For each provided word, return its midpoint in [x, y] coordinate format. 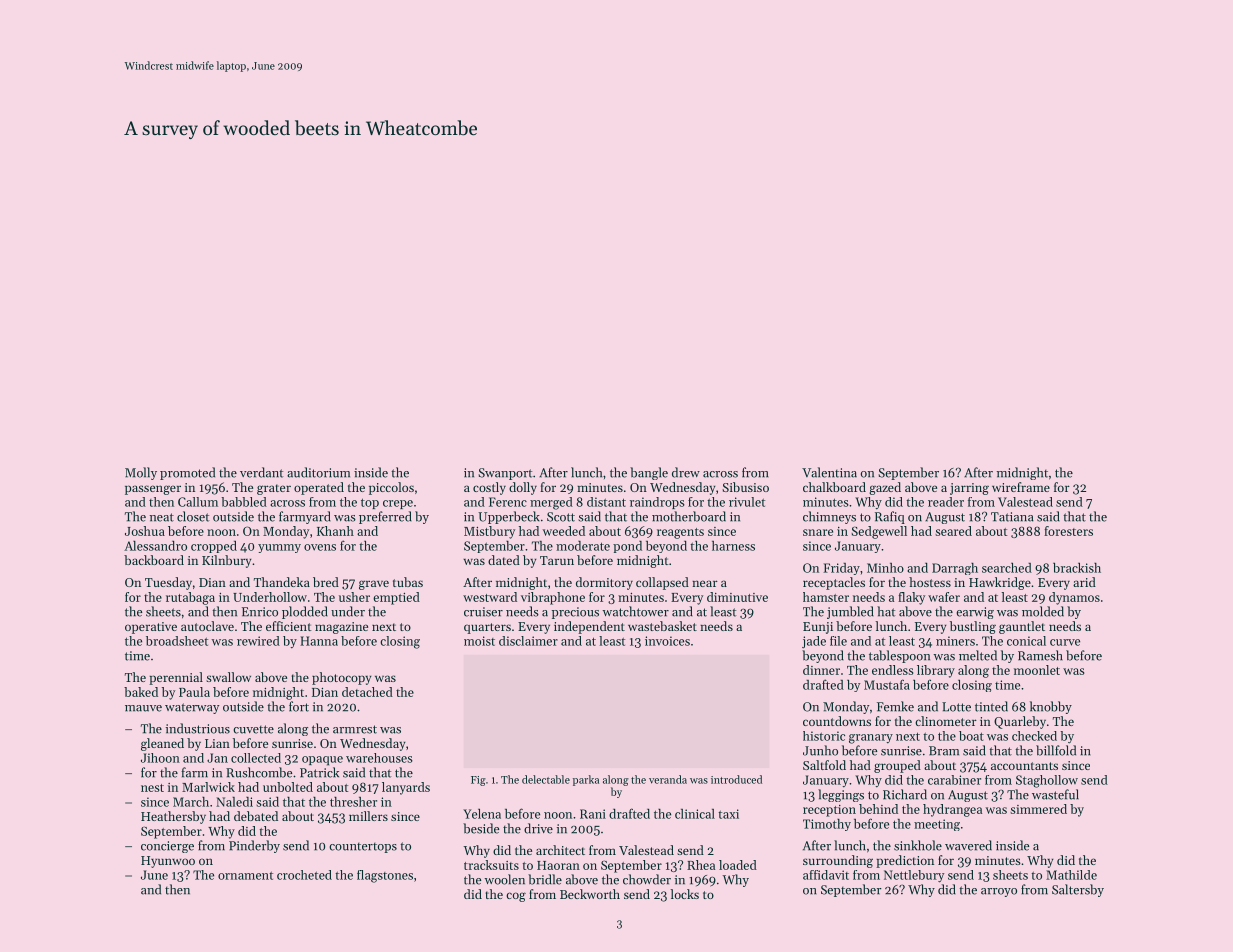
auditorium [318, 472]
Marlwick [208, 787]
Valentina [829, 472]
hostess [930, 582]
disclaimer [528, 641]
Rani [593, 814]
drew [686, 472]
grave [374, 585]
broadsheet [177, 641]
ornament [245, 875]
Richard [905, 794]
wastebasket [662, 626]
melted [978, 655]
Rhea [701, 865]
